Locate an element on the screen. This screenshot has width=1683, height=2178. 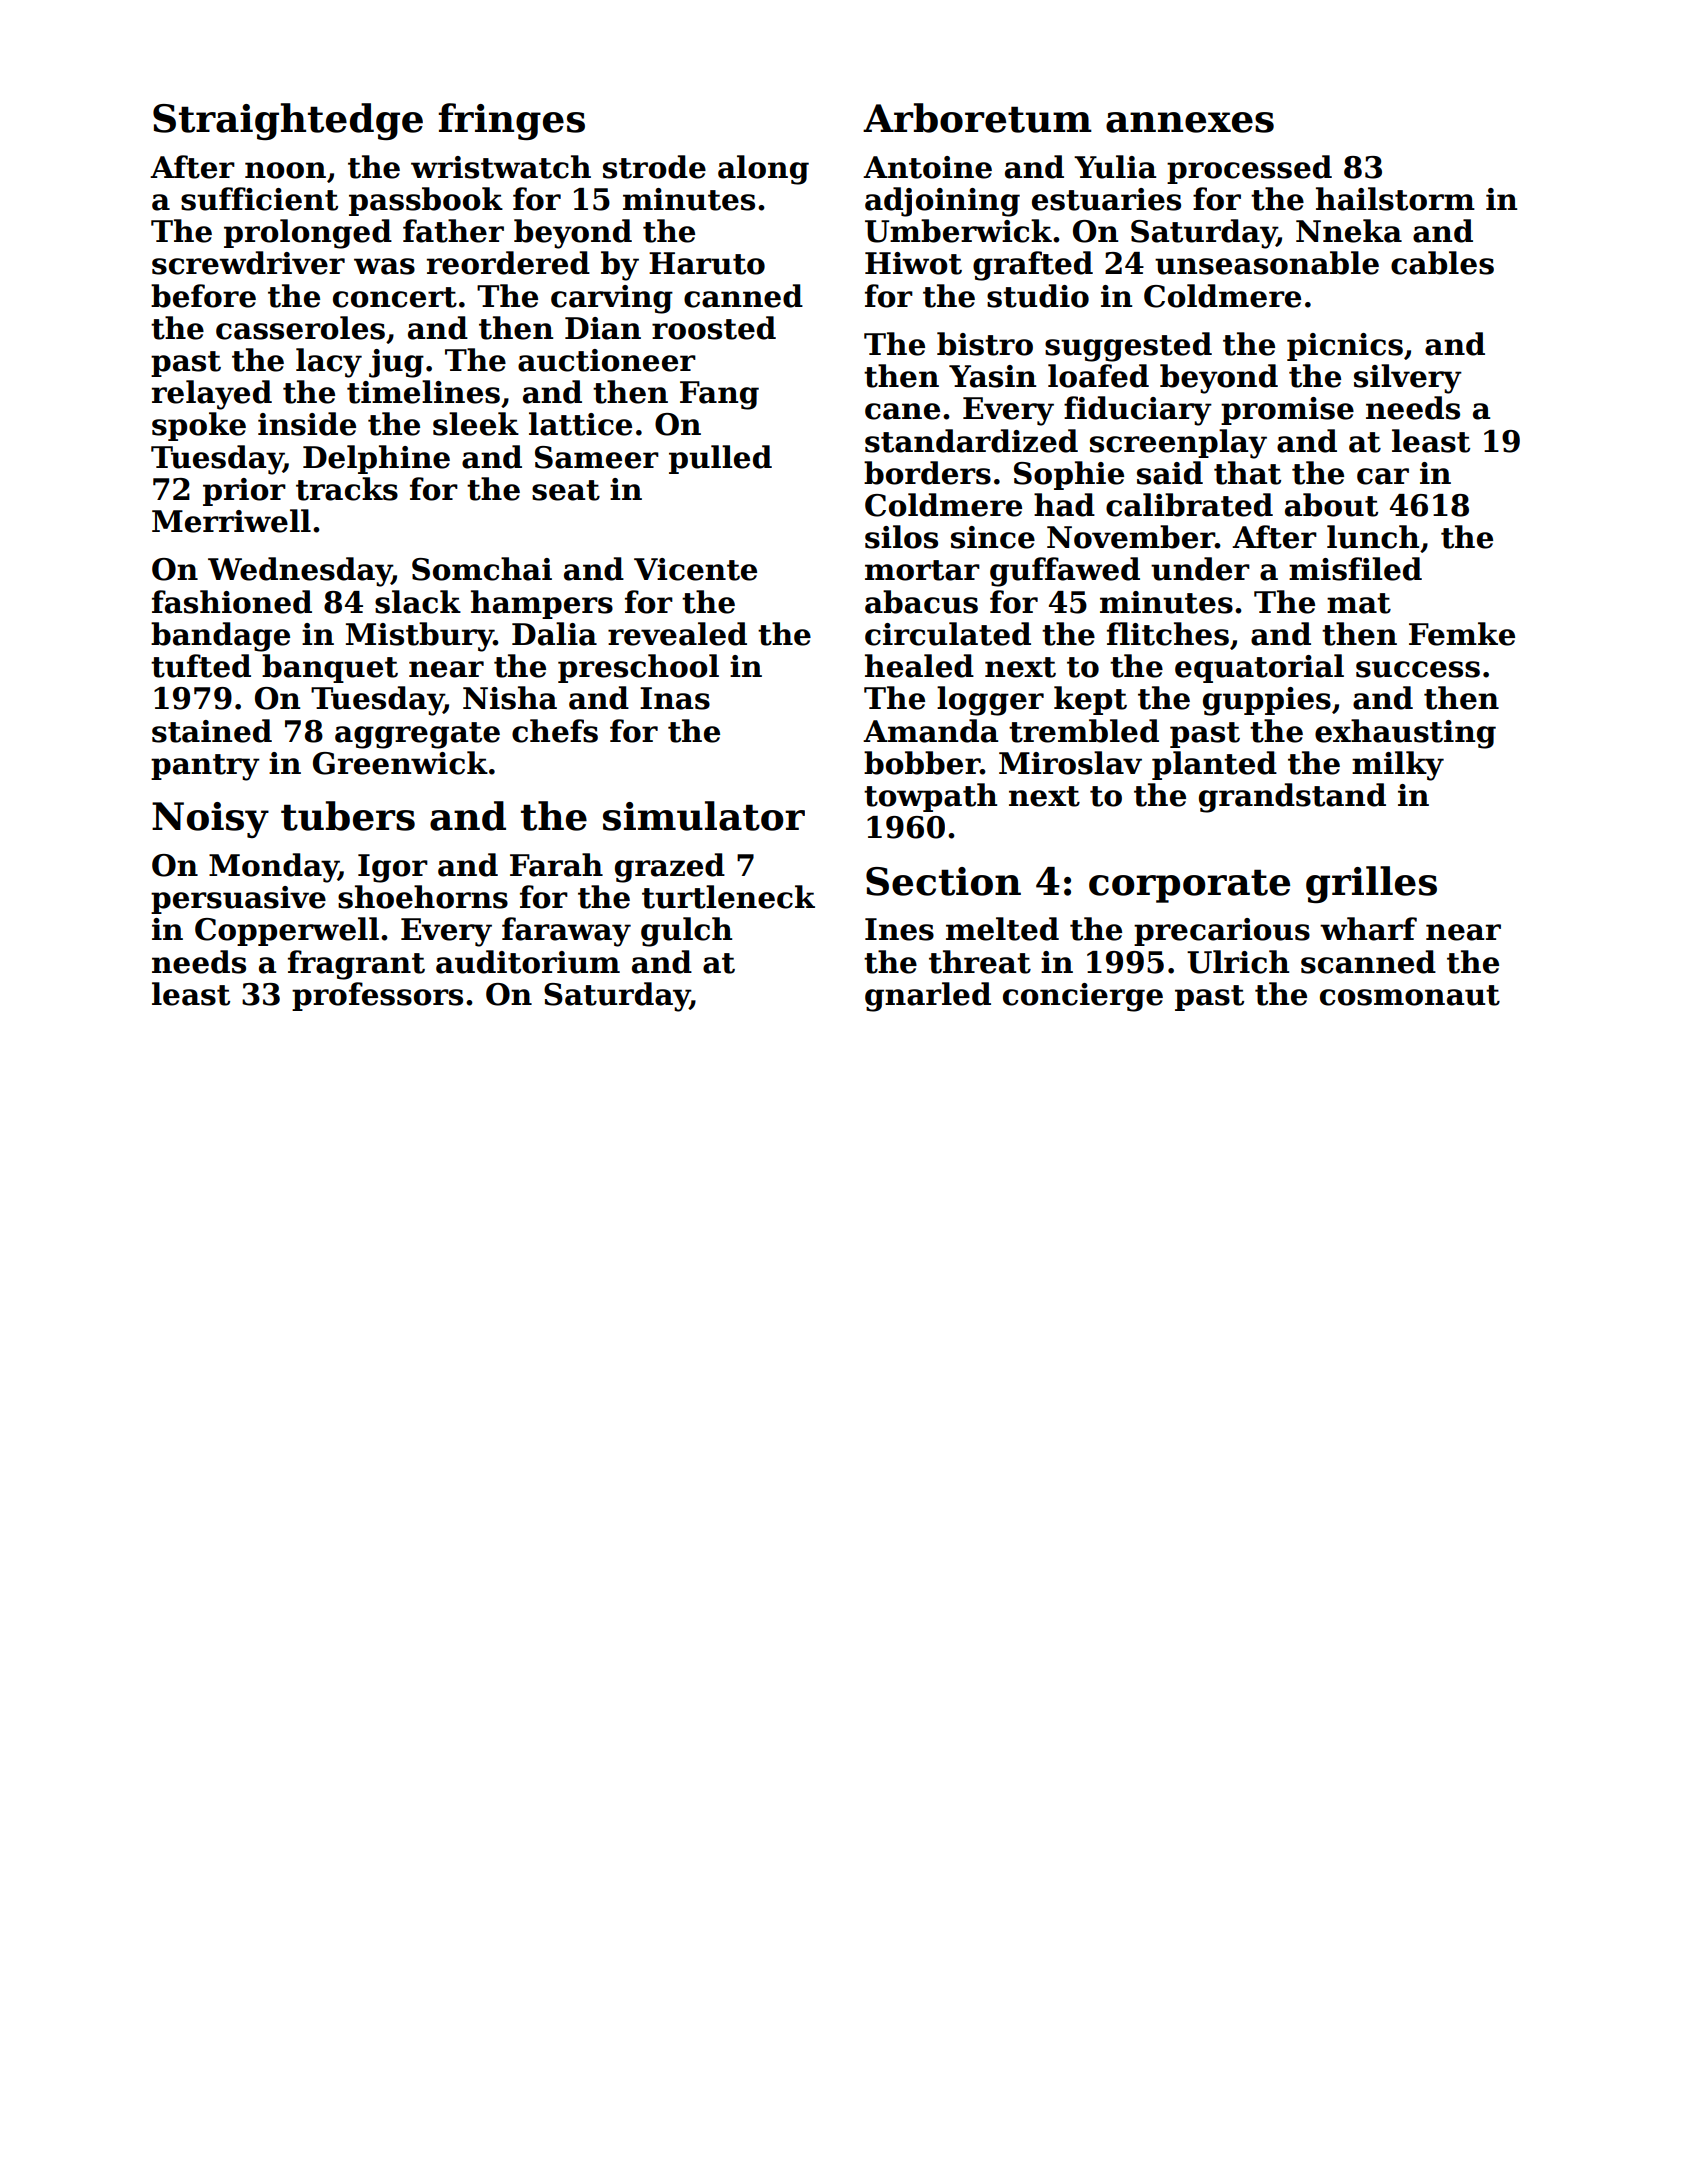
revealed is located at coordinates (677, 634).
